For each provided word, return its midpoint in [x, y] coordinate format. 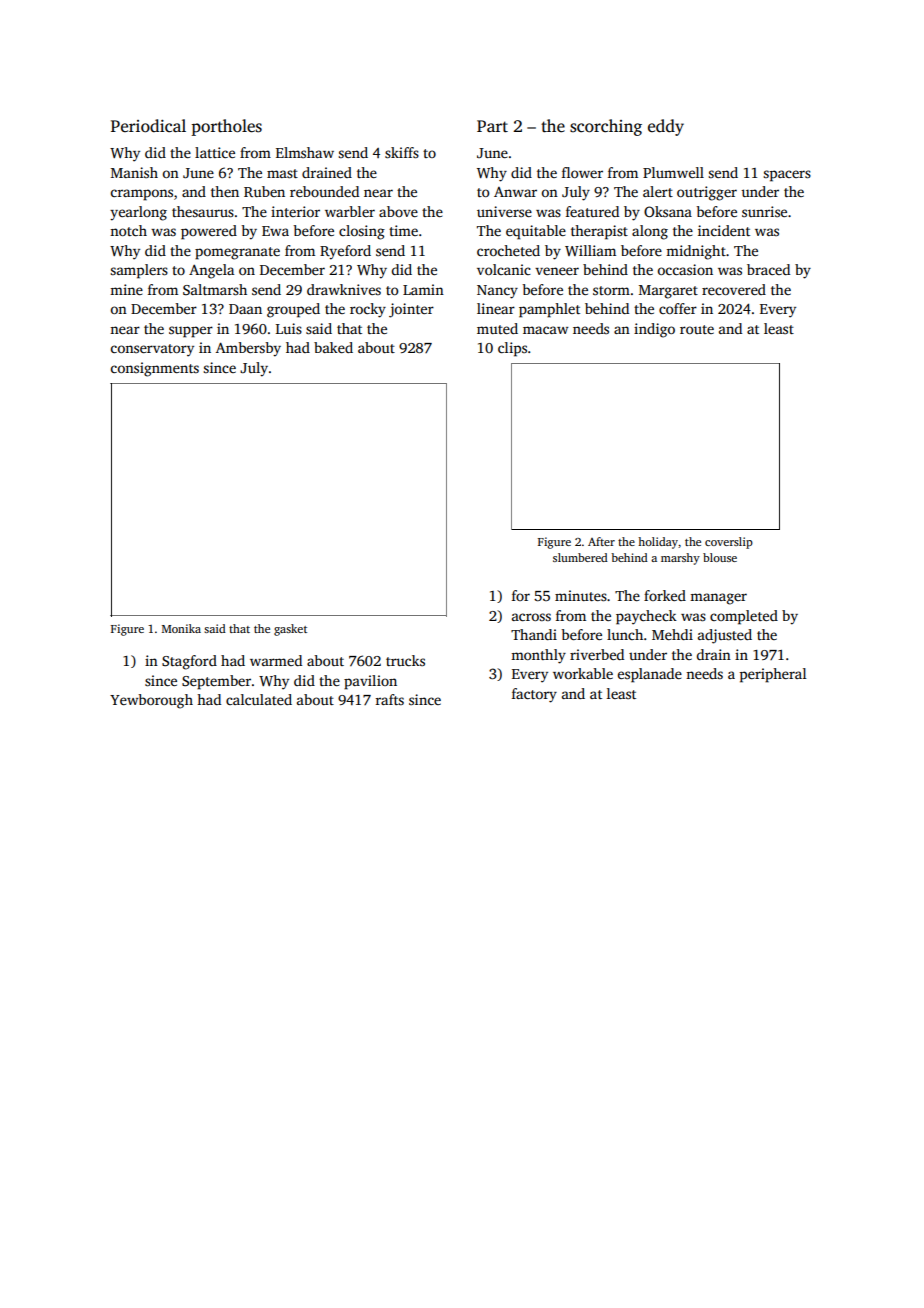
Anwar [515, 192]
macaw [545, 330]
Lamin [423, 289]
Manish [134, 172]
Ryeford [345, 252]
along [650, 232]
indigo [654, 330]
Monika [181, 628]
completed [744, 617]
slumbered [580, 557]
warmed [276, 660]
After [601, 541]
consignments [155, 369]
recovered [734, 289]
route [697, 329]
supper [191, 332]
